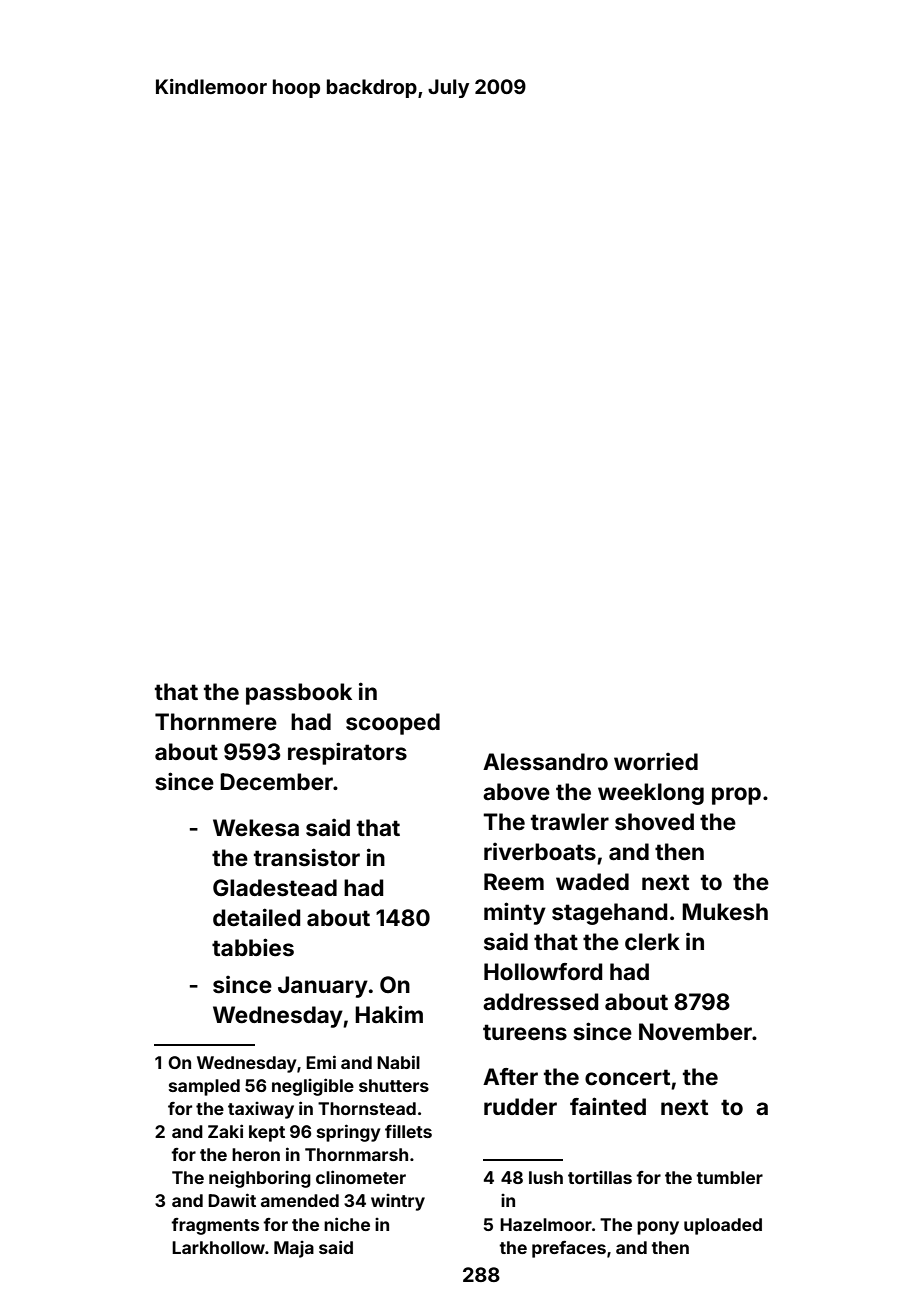 The width and height of the document is (924, 1311). What do you see at coordinates (723, 1226) in the document?
I see `uploaded` at bounding box center [723, 1226].
